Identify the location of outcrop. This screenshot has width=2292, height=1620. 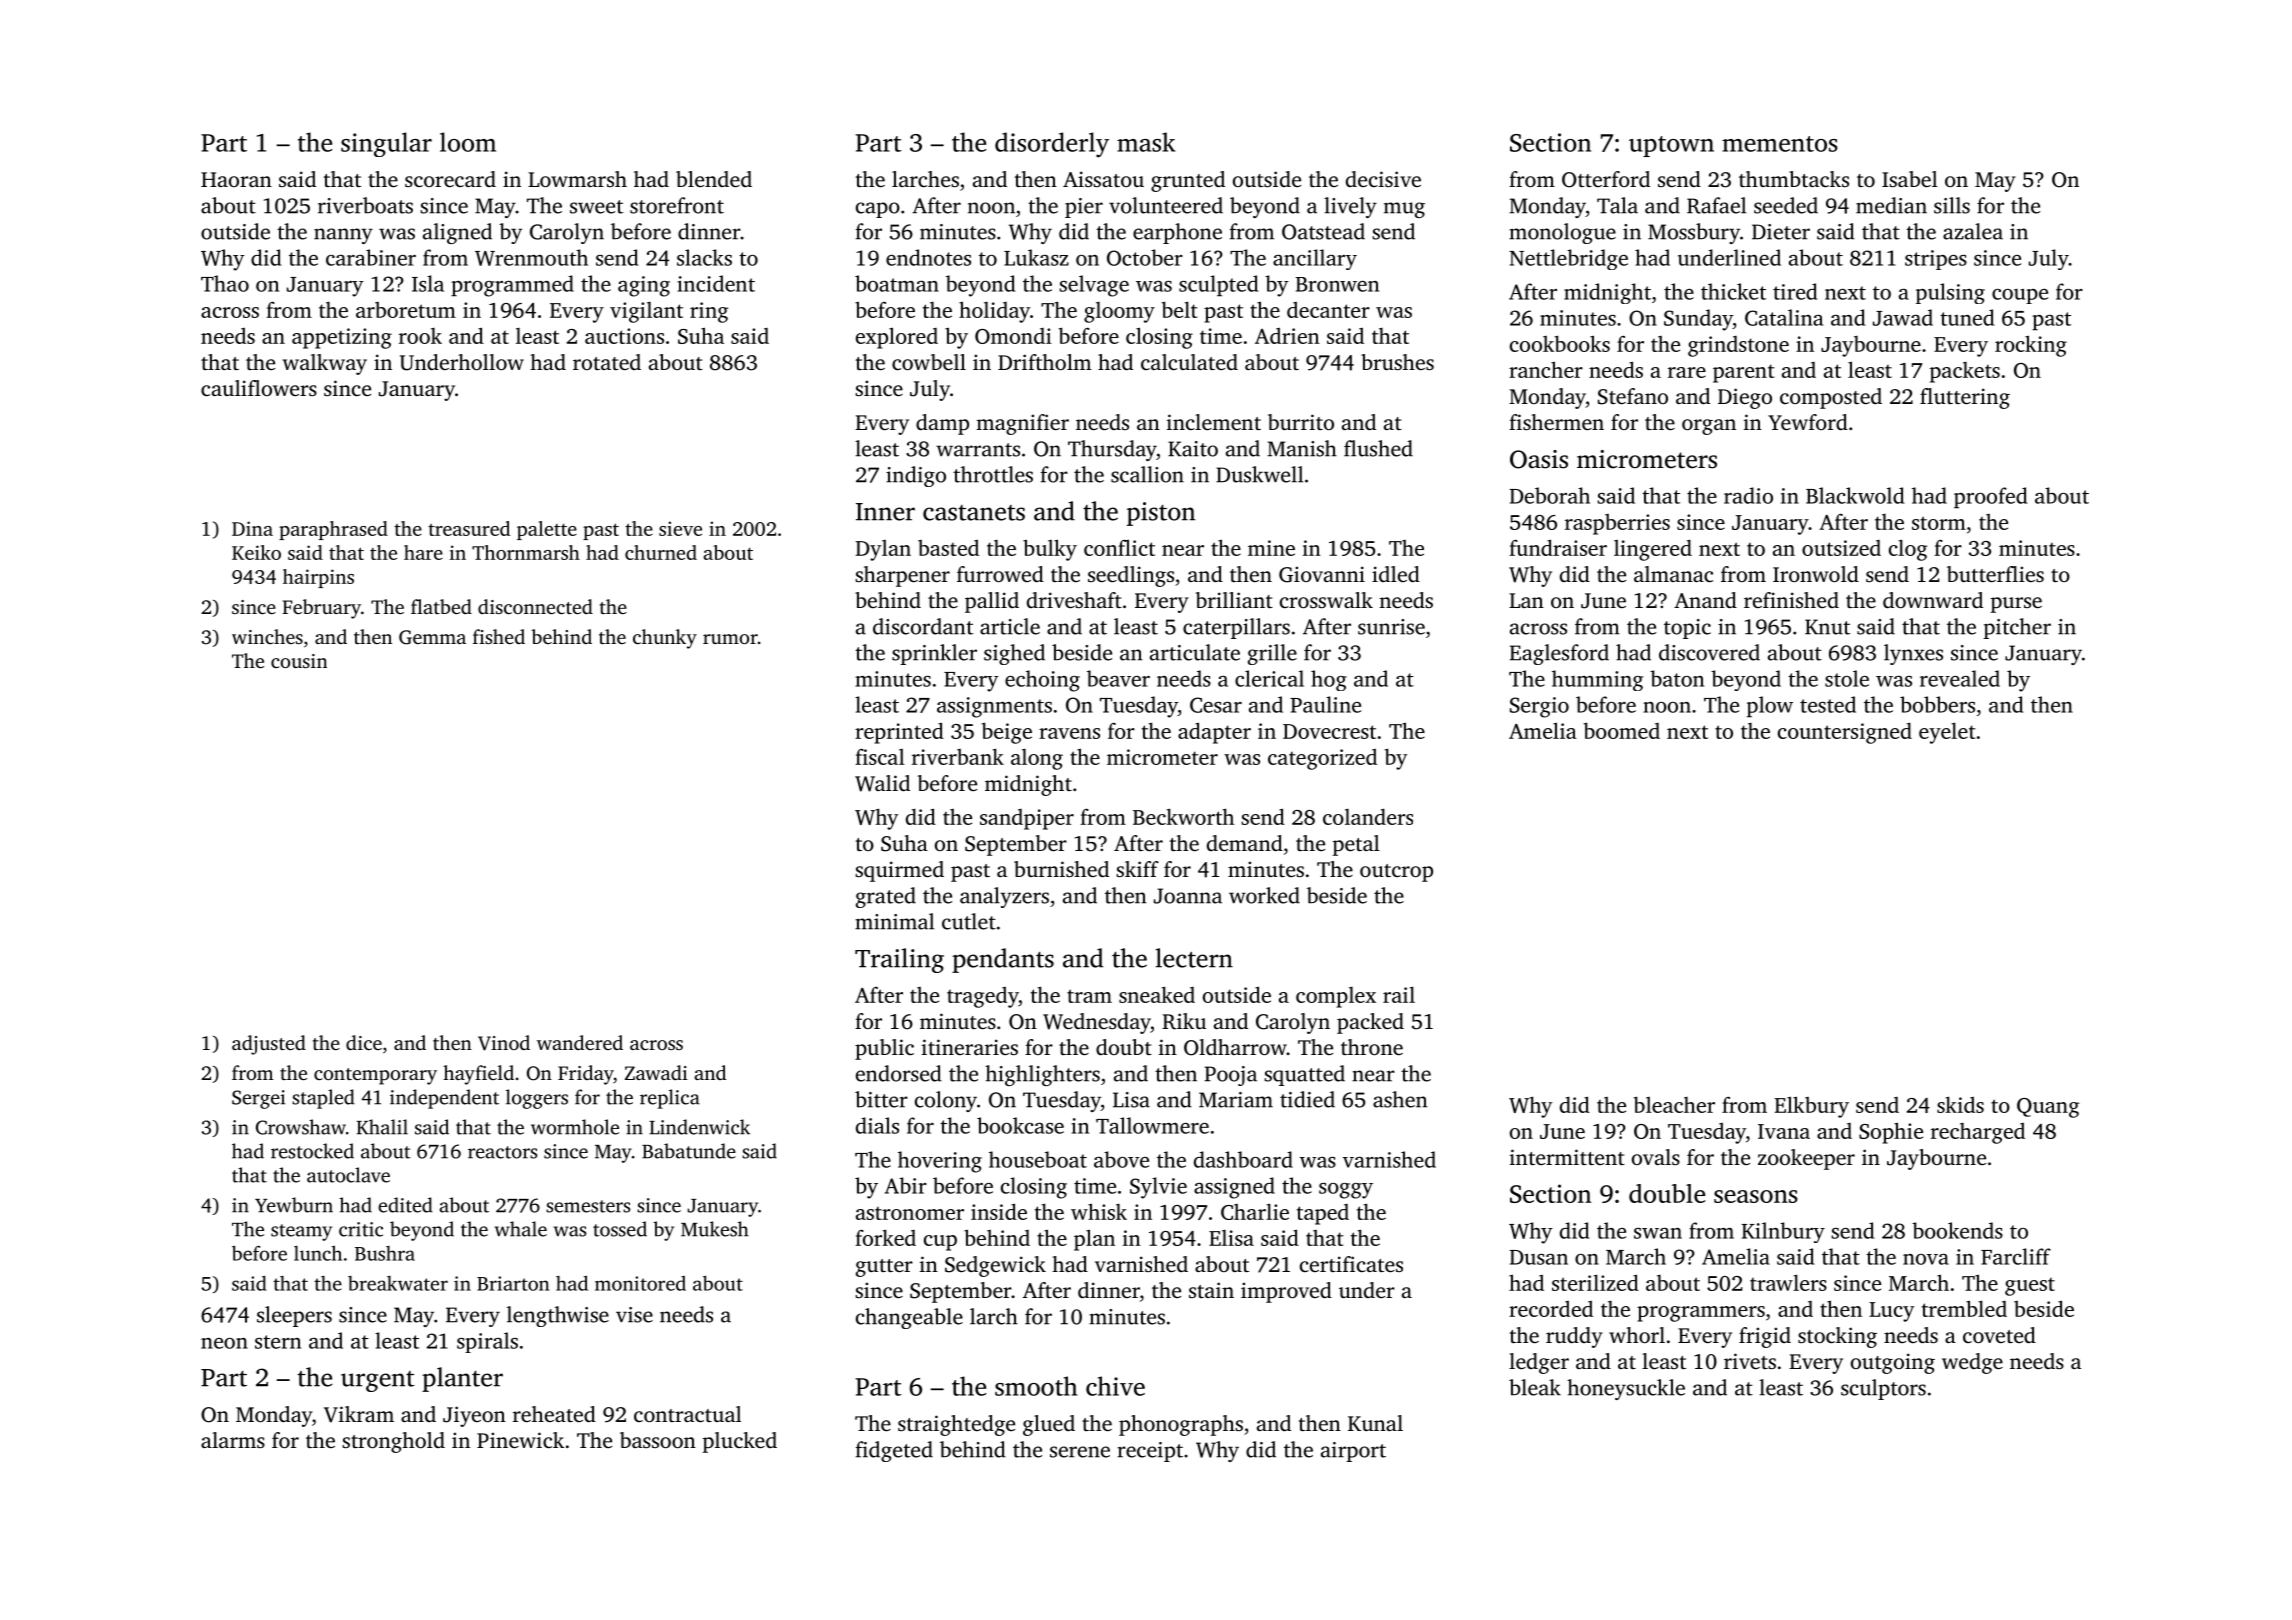
(1396, 873).
